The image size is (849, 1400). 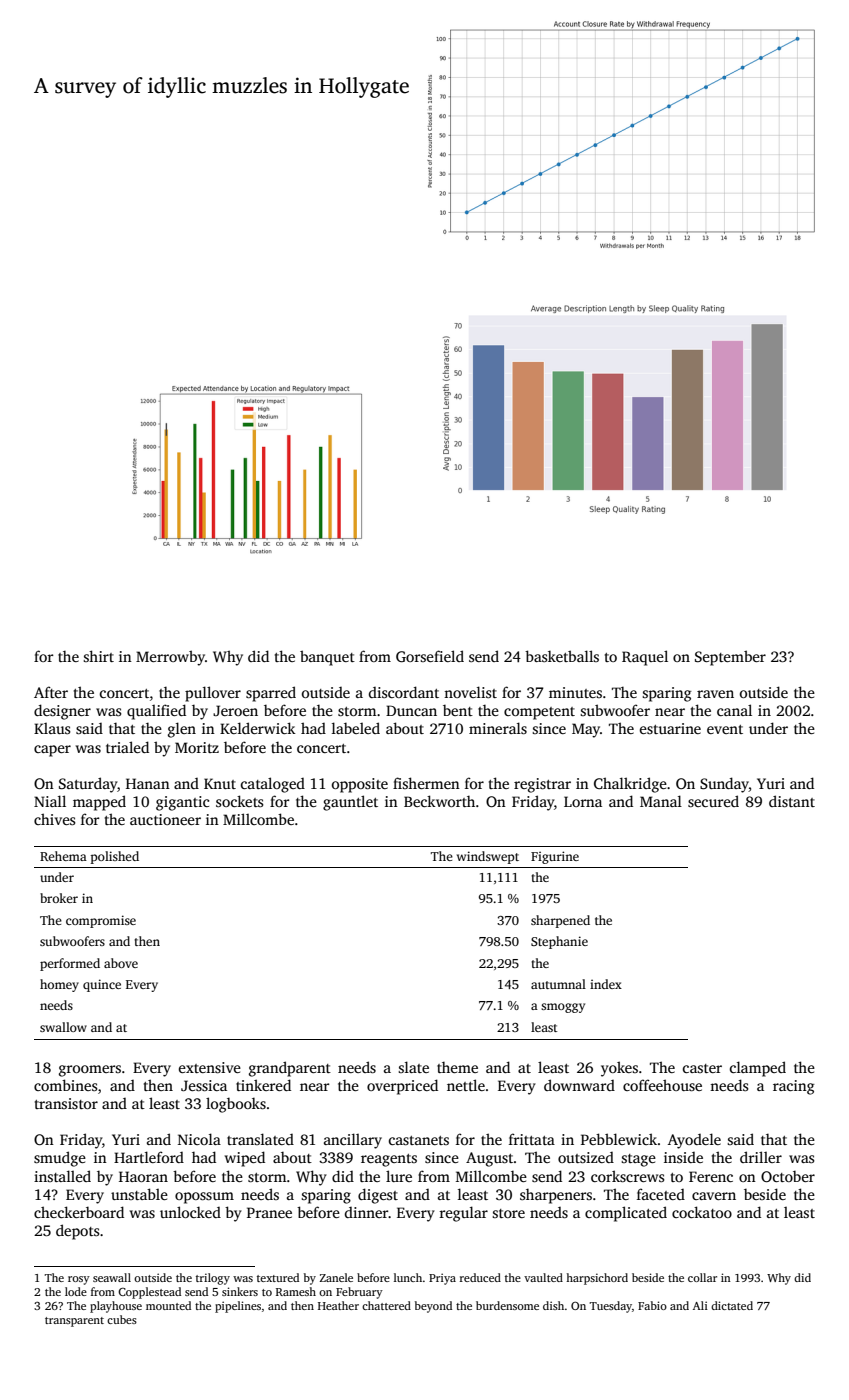 What do you see at coordinates (553, 1305) in the image?
I see `dish` at bounding box center [553, 1305].
